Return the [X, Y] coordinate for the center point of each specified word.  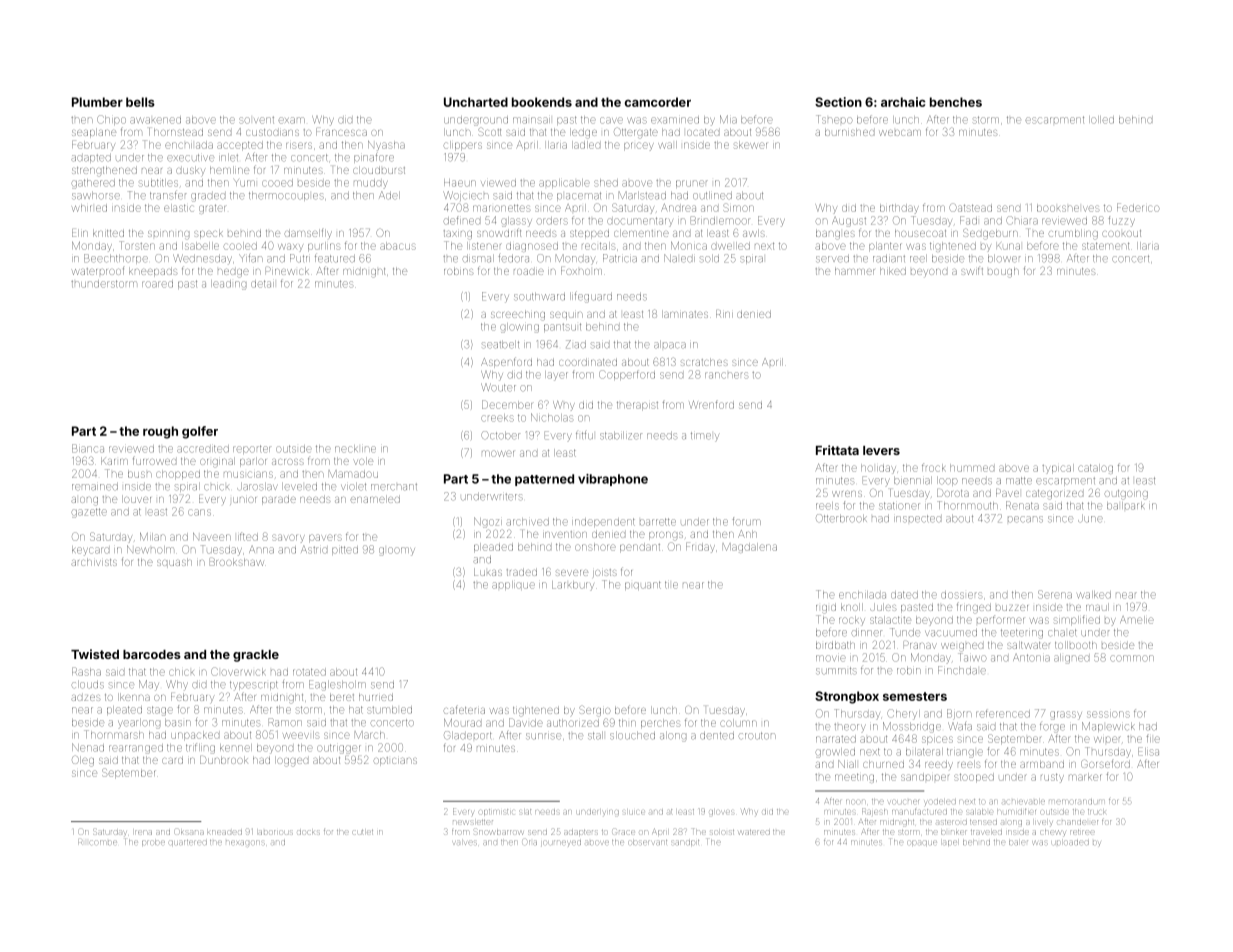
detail [262, 284]
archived [527, 522]
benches [956, 102]
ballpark [1125, 506]
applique [513, 585]
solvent [256, 120]
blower [1004, 259]
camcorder [658, 102]
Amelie [1137, 620]
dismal [478, 259]
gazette [89, 513]
